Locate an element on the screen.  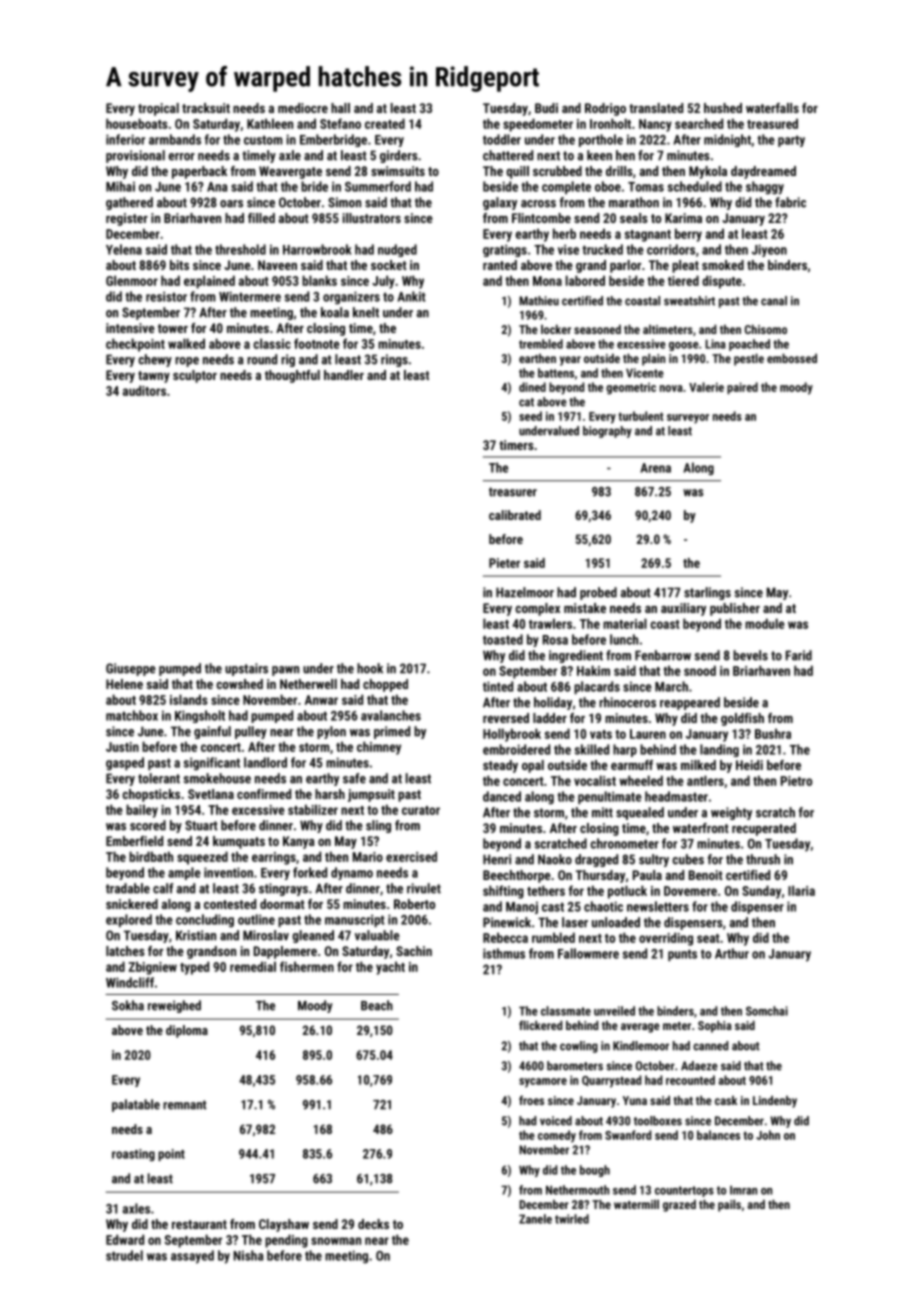
hall is located at coordinates (340, 108).
